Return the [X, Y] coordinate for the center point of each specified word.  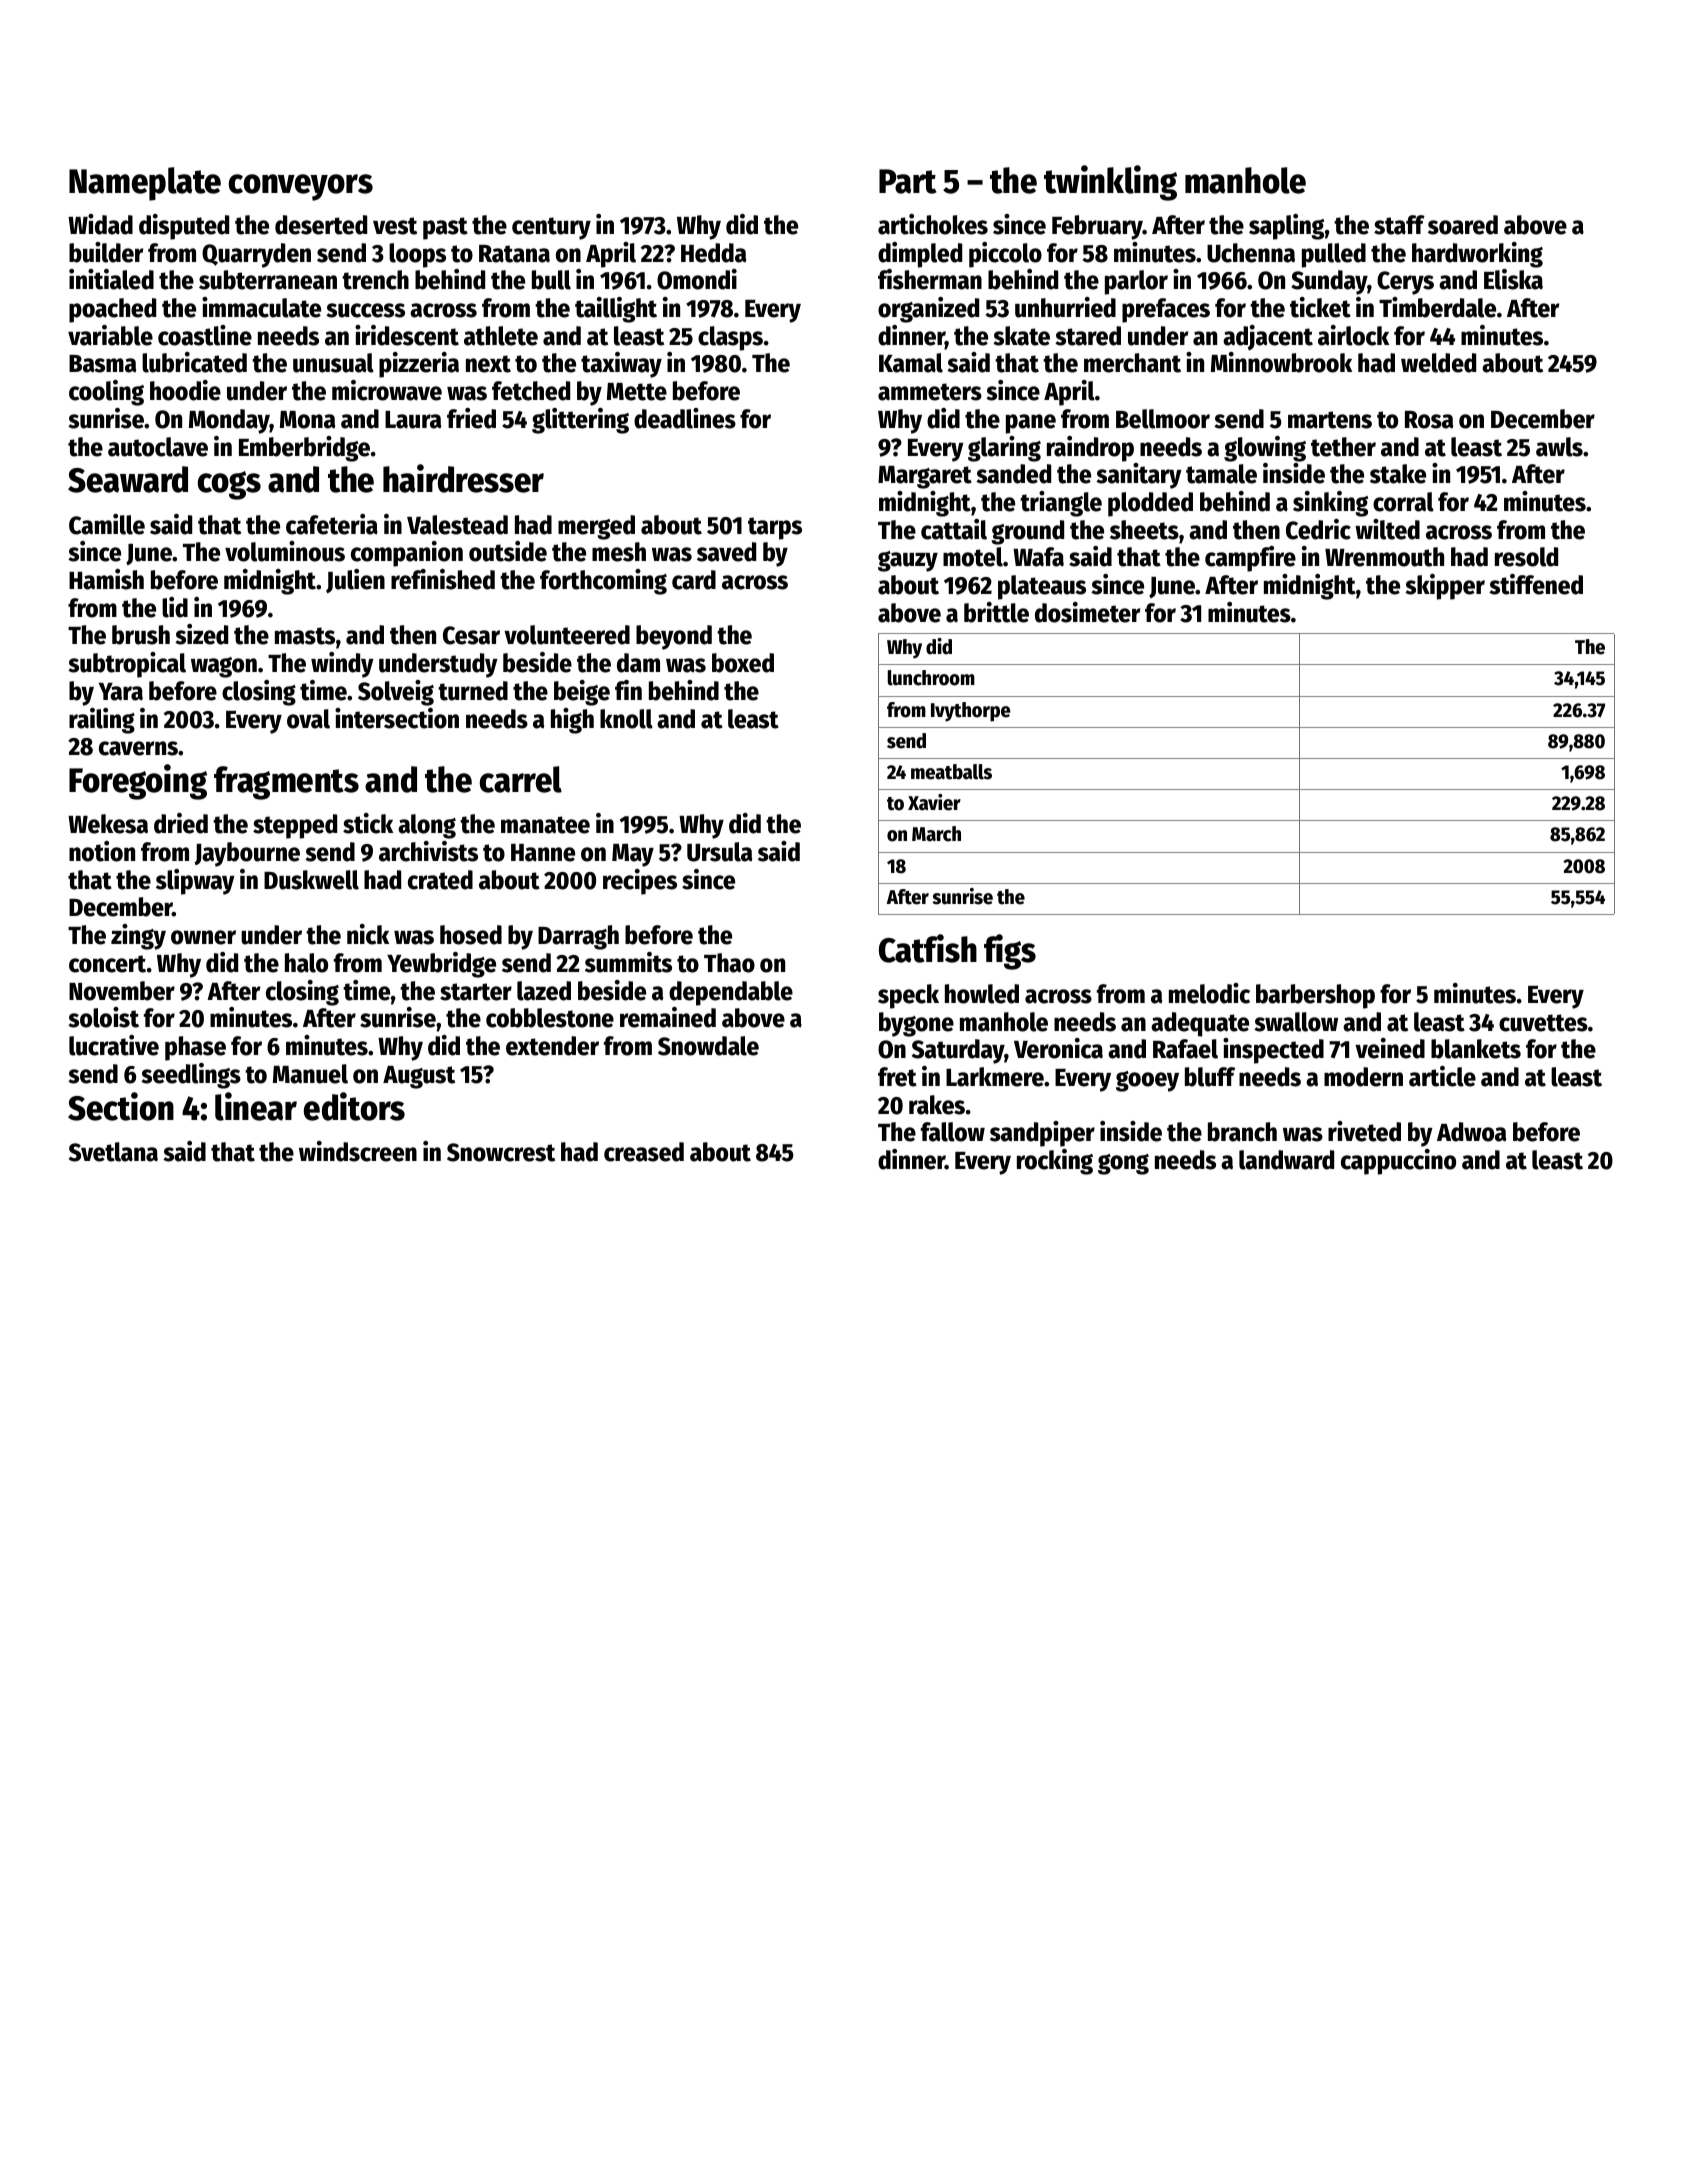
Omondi [697, 279]
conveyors [301, 187]
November [122, 991]
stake [1398, 474]
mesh [619, 552]
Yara [120, 692]
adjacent [1268, 338]
